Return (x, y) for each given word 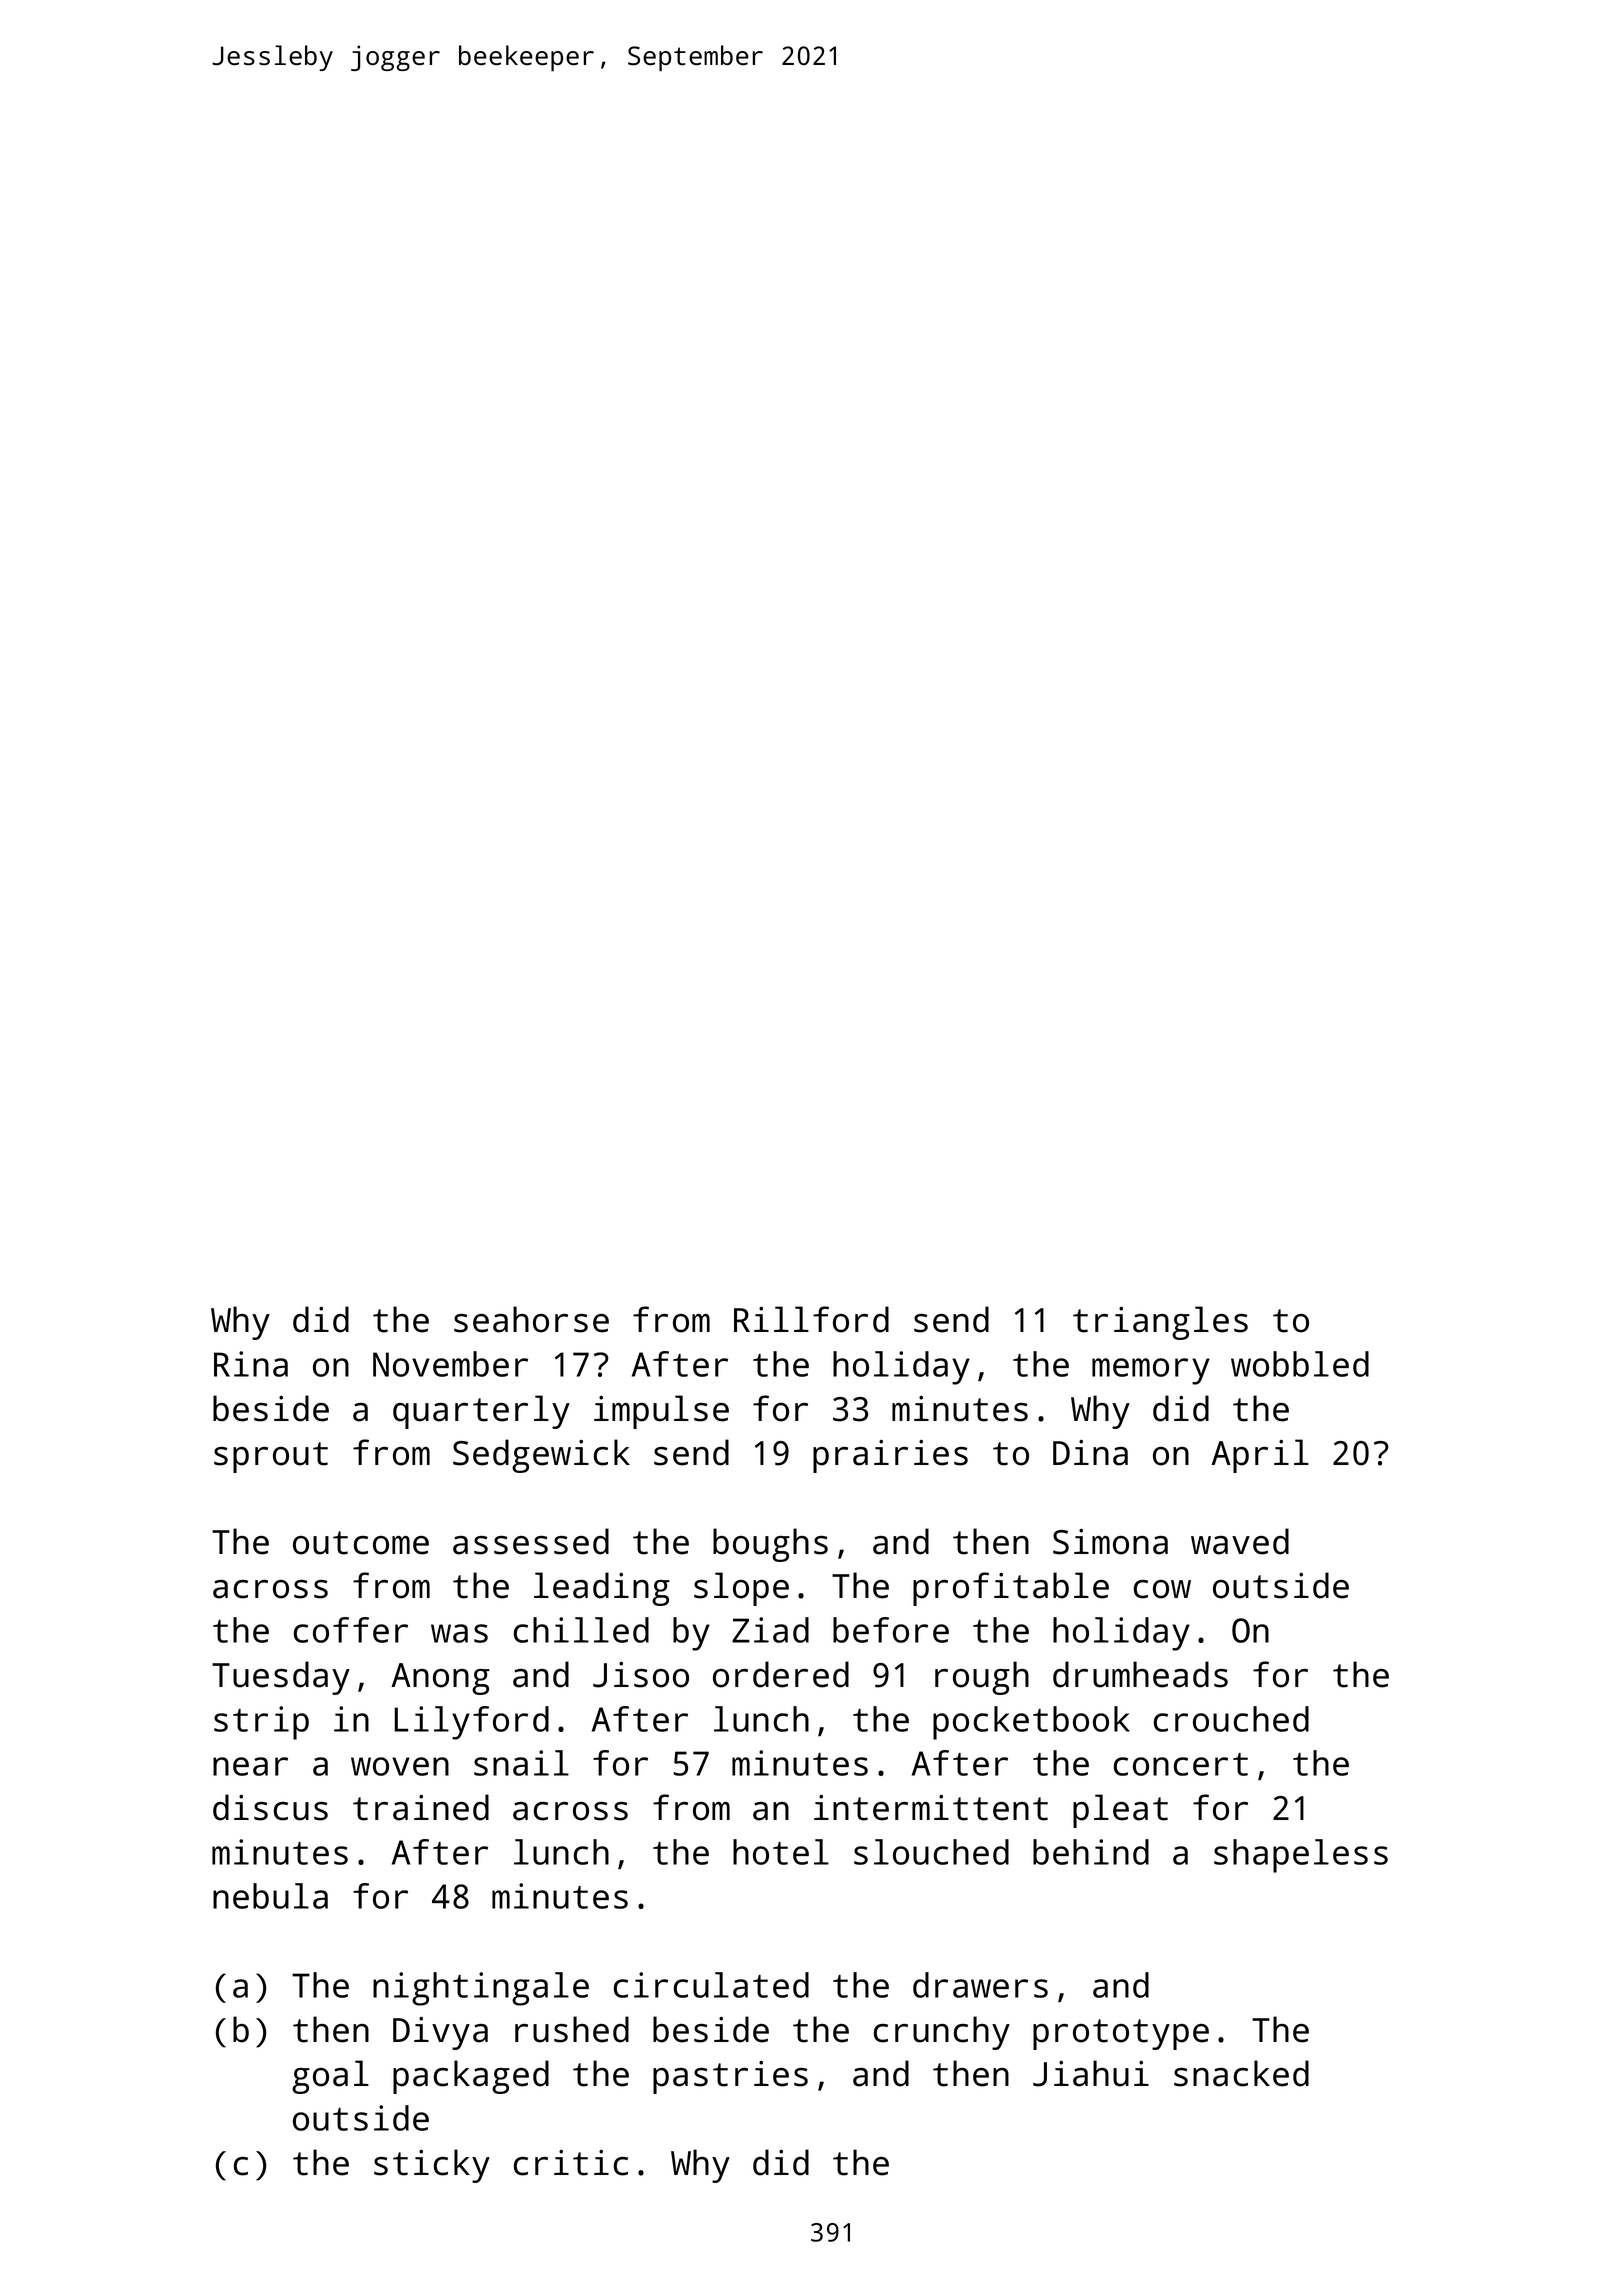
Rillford (811, 1319)
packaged (471, 2077)
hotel (781, 1852)
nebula (270, 1896)
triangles (1160, 1323)
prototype (1121, 2034)
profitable (1011, 1589)
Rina (251, 1364)
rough (982, 1678)
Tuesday (281, 1678)
